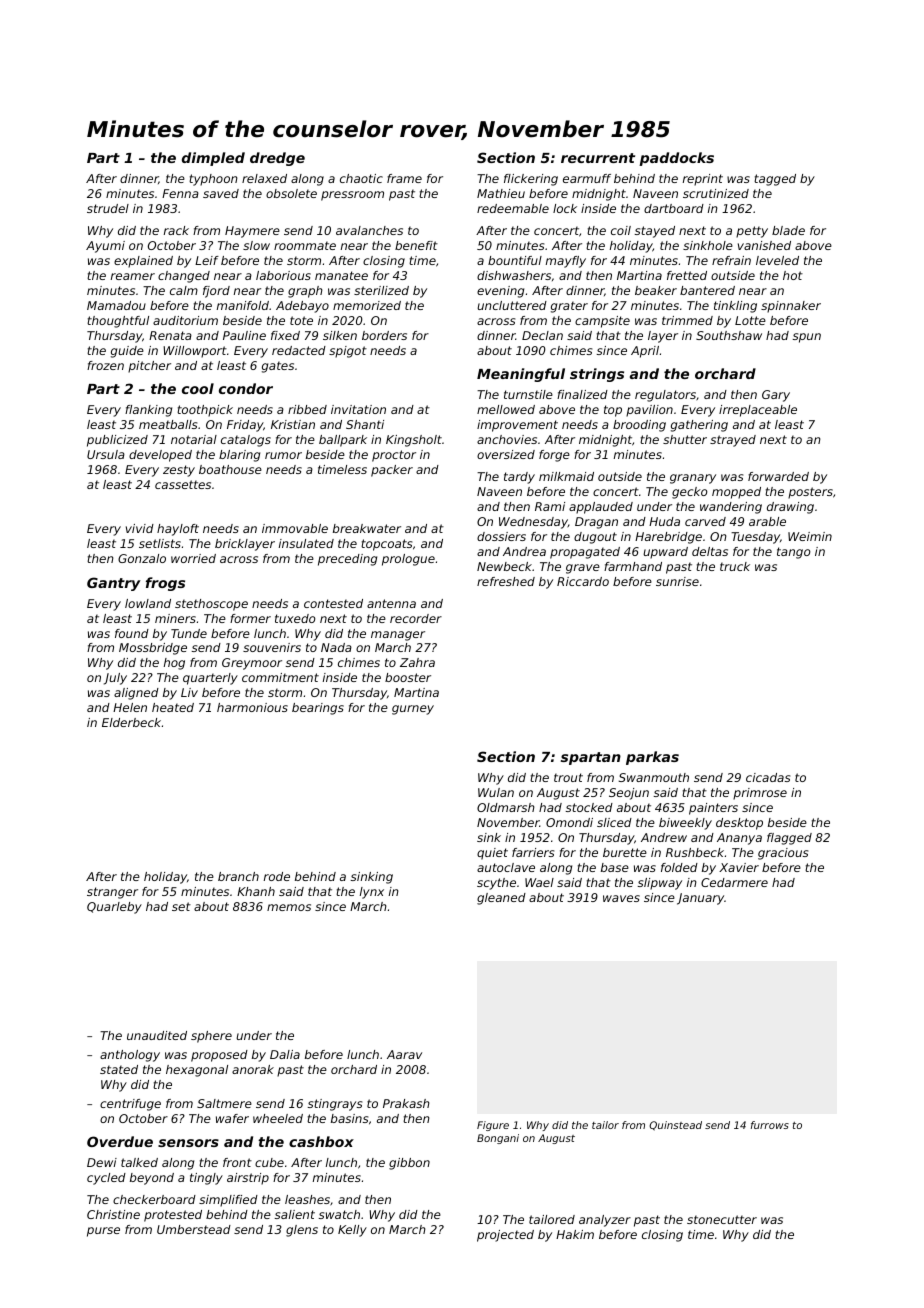 The image size is (924, 1308). Describe the element at coordinates (498, 1139) in the screenshot. I see `Bongani` at that location.
